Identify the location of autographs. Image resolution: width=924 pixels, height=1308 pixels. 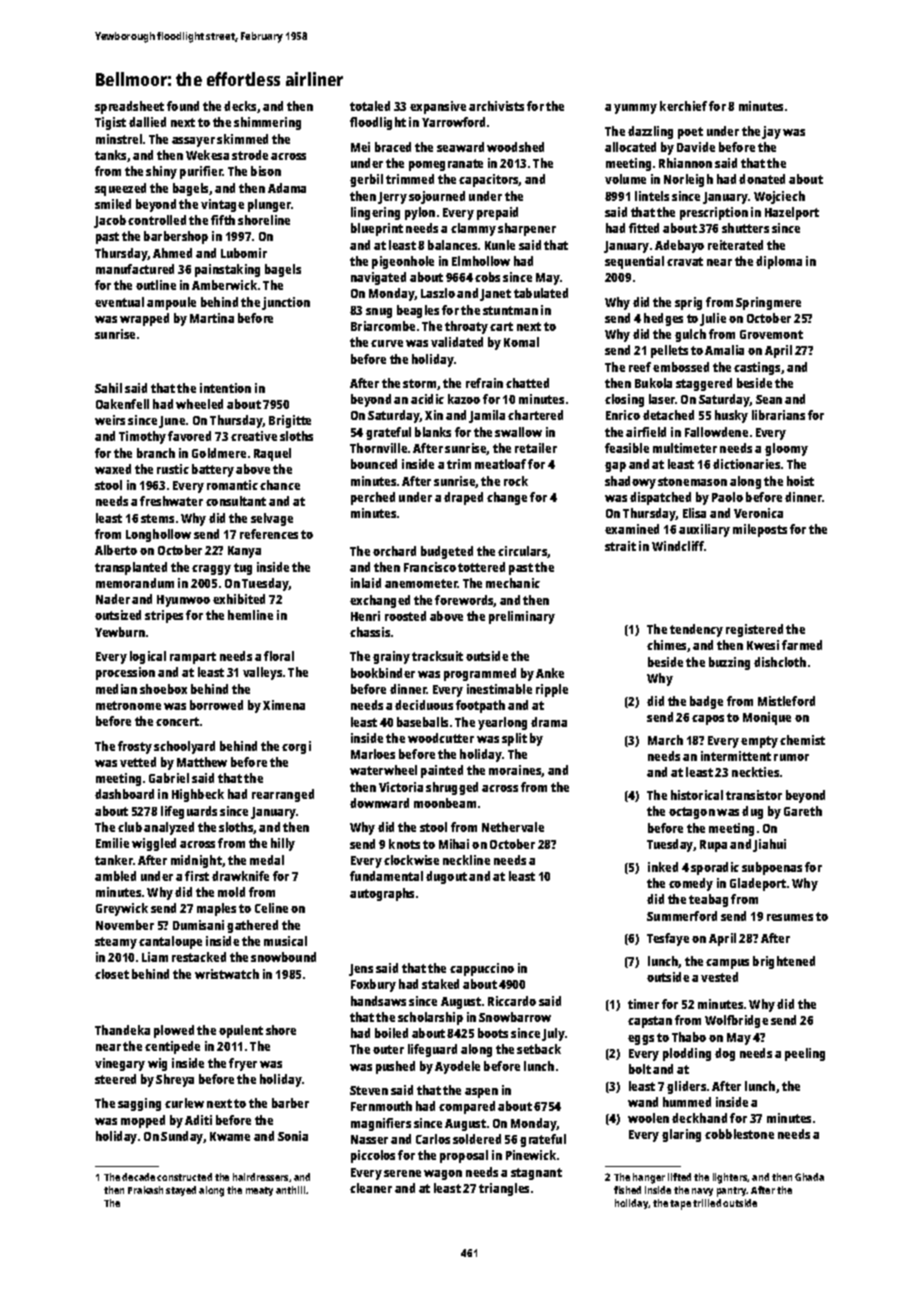
(382, 894).
